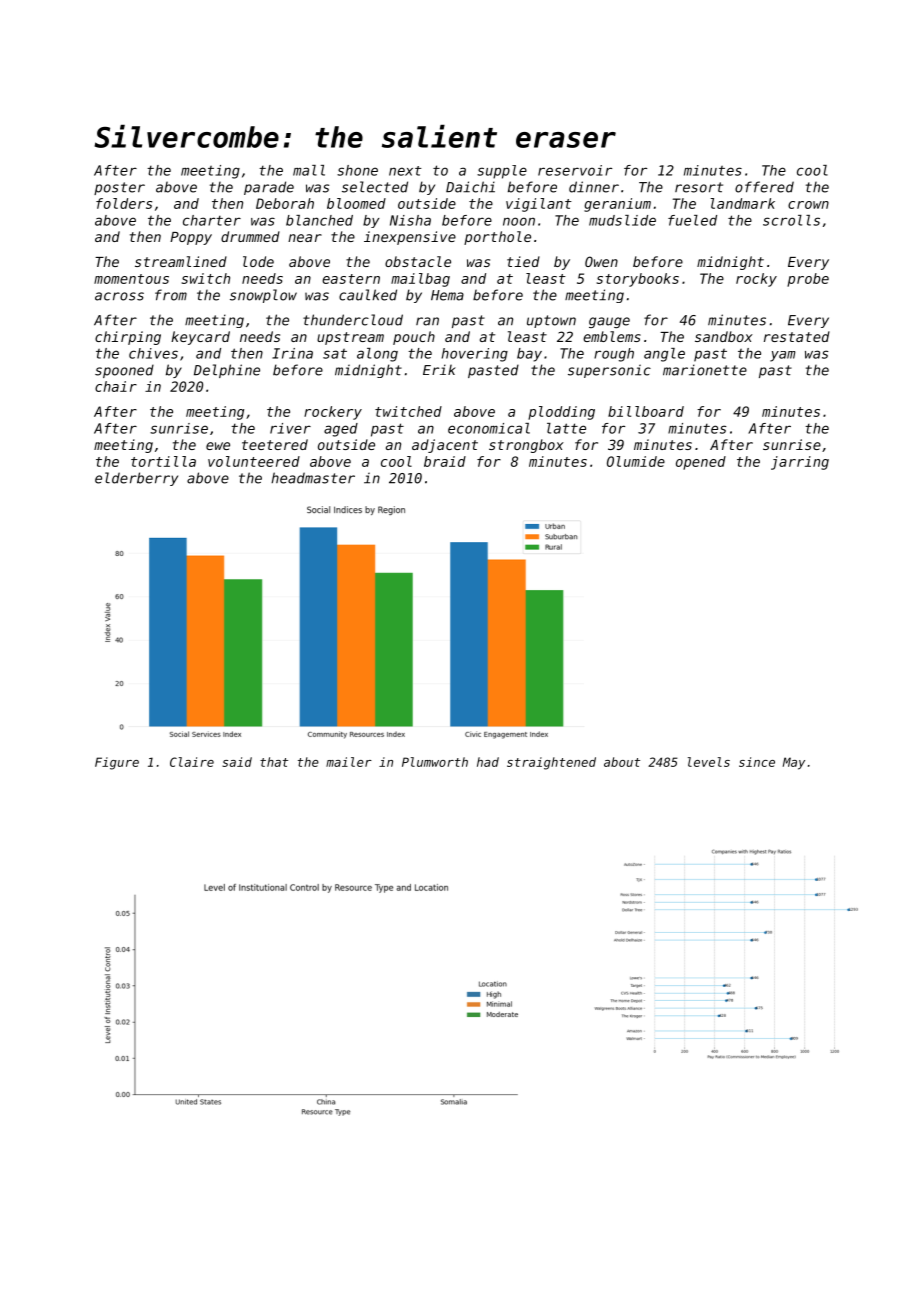  What do you see at coordinates (405, 171) in the screenshot?
I see `next` at bounding box center [405, 171].
